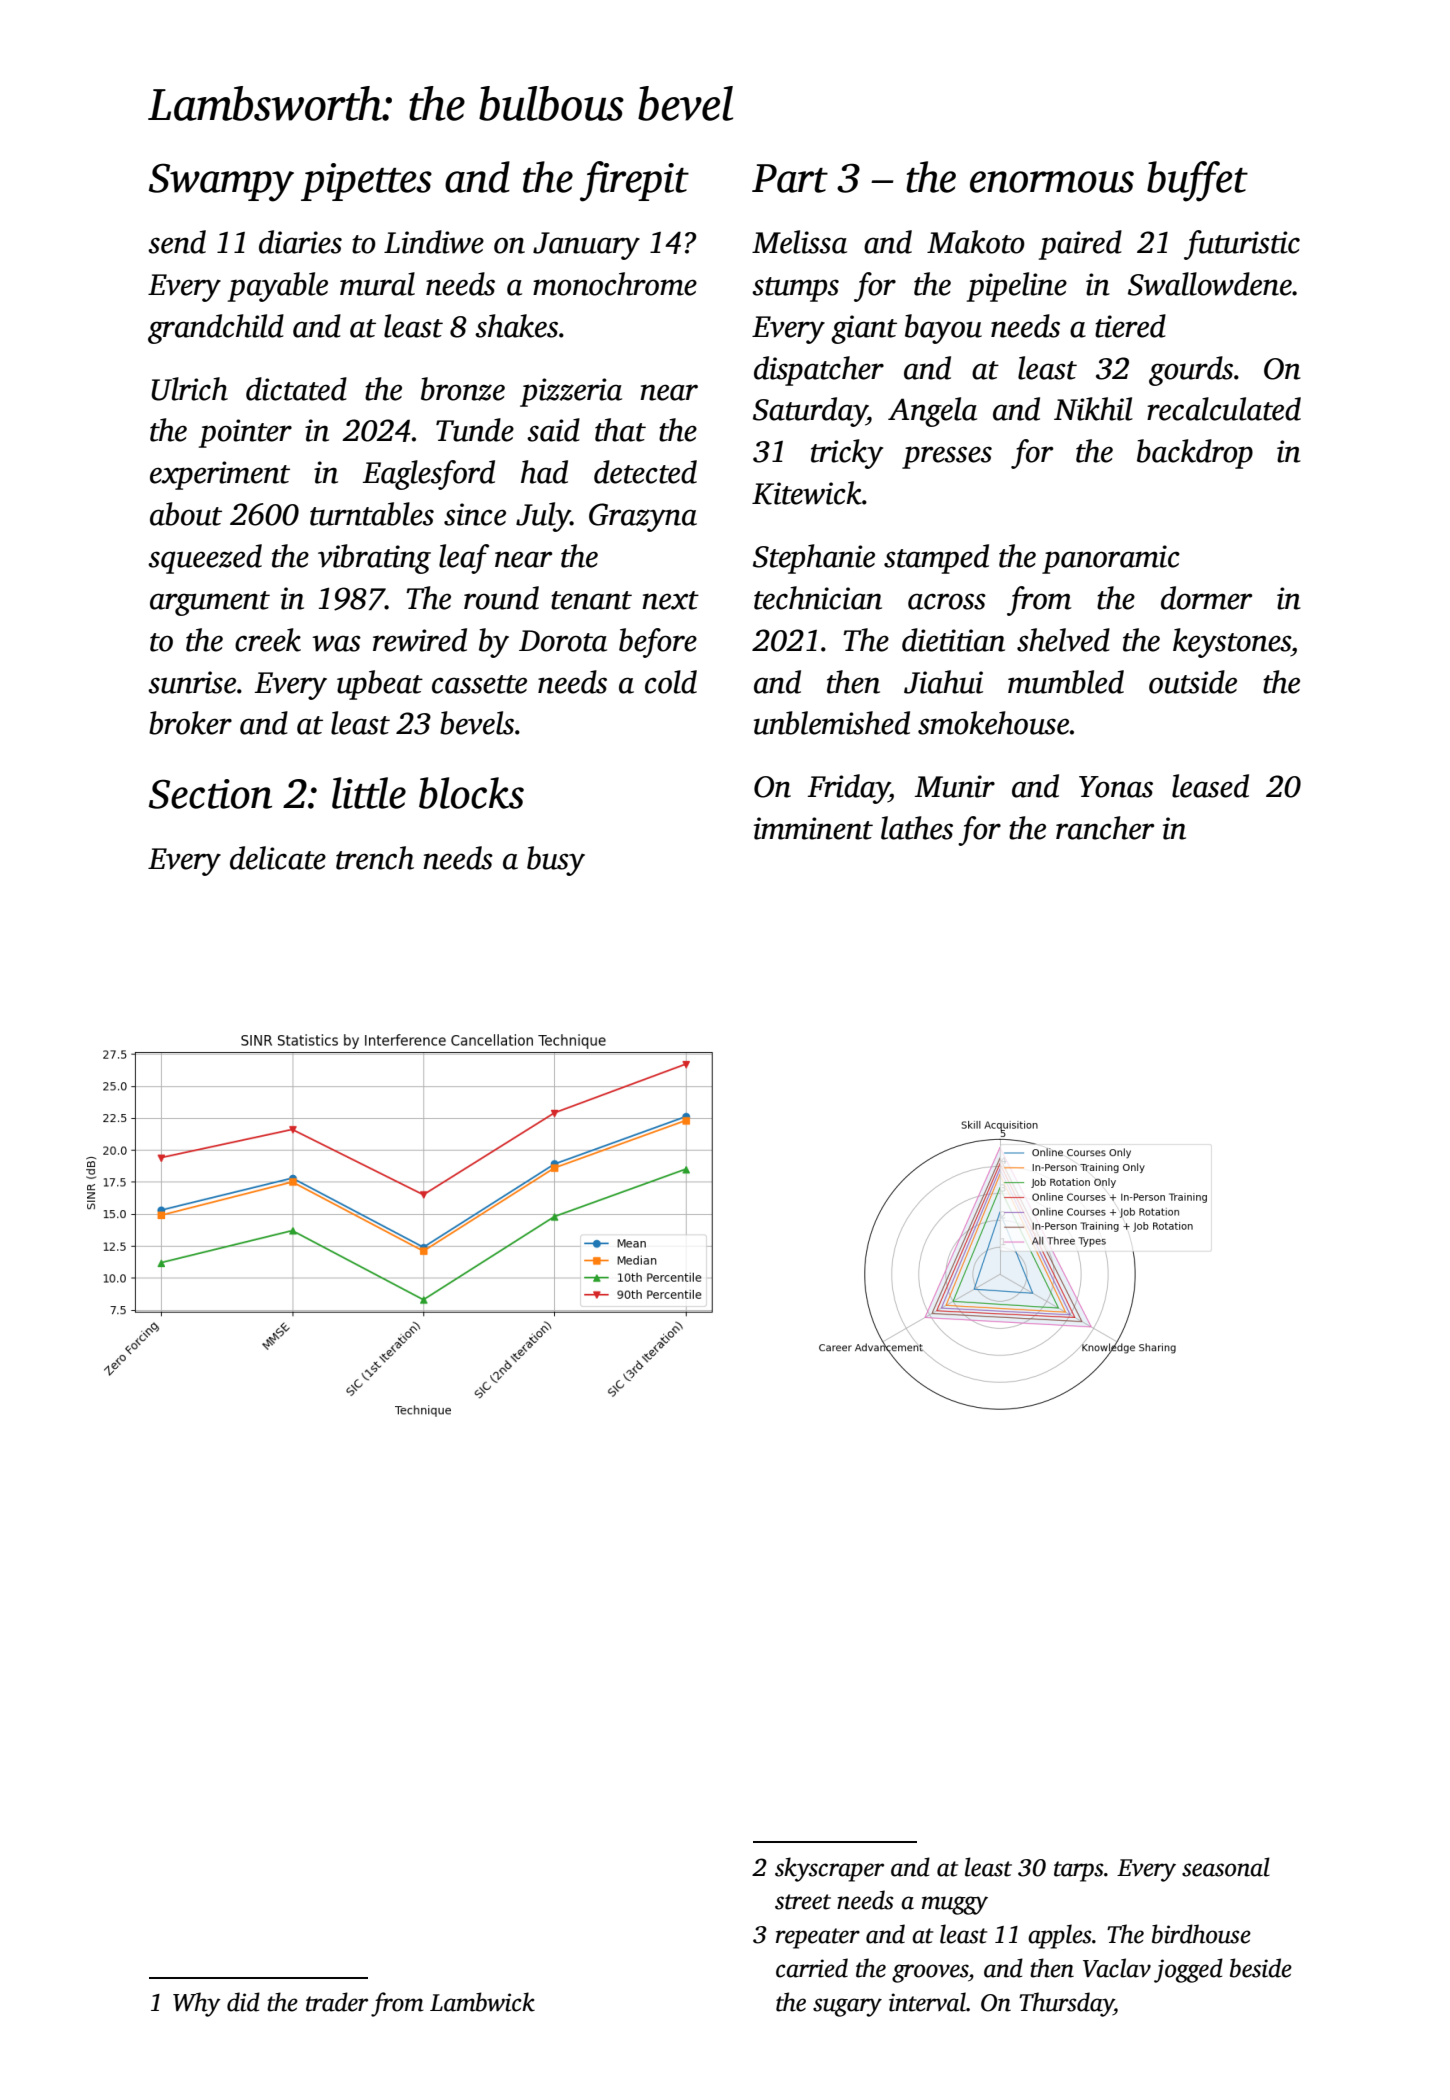 Image resolution: width=1450 pixels, height=2100 pixels. I want to click on dormer, so click(1206, 598).
